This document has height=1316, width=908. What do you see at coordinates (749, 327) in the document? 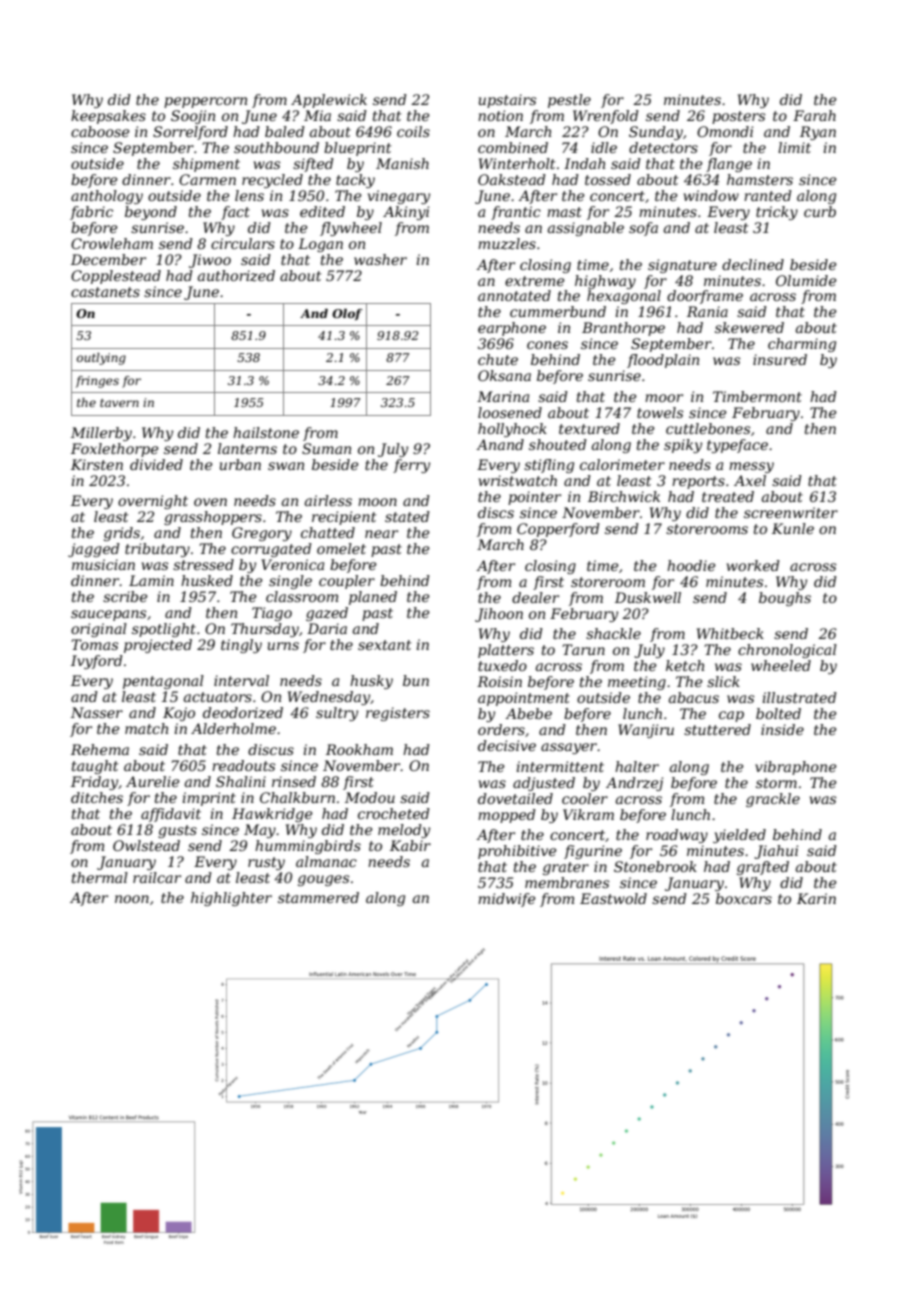
I see `skewered` at bounding box center [749, 327].
